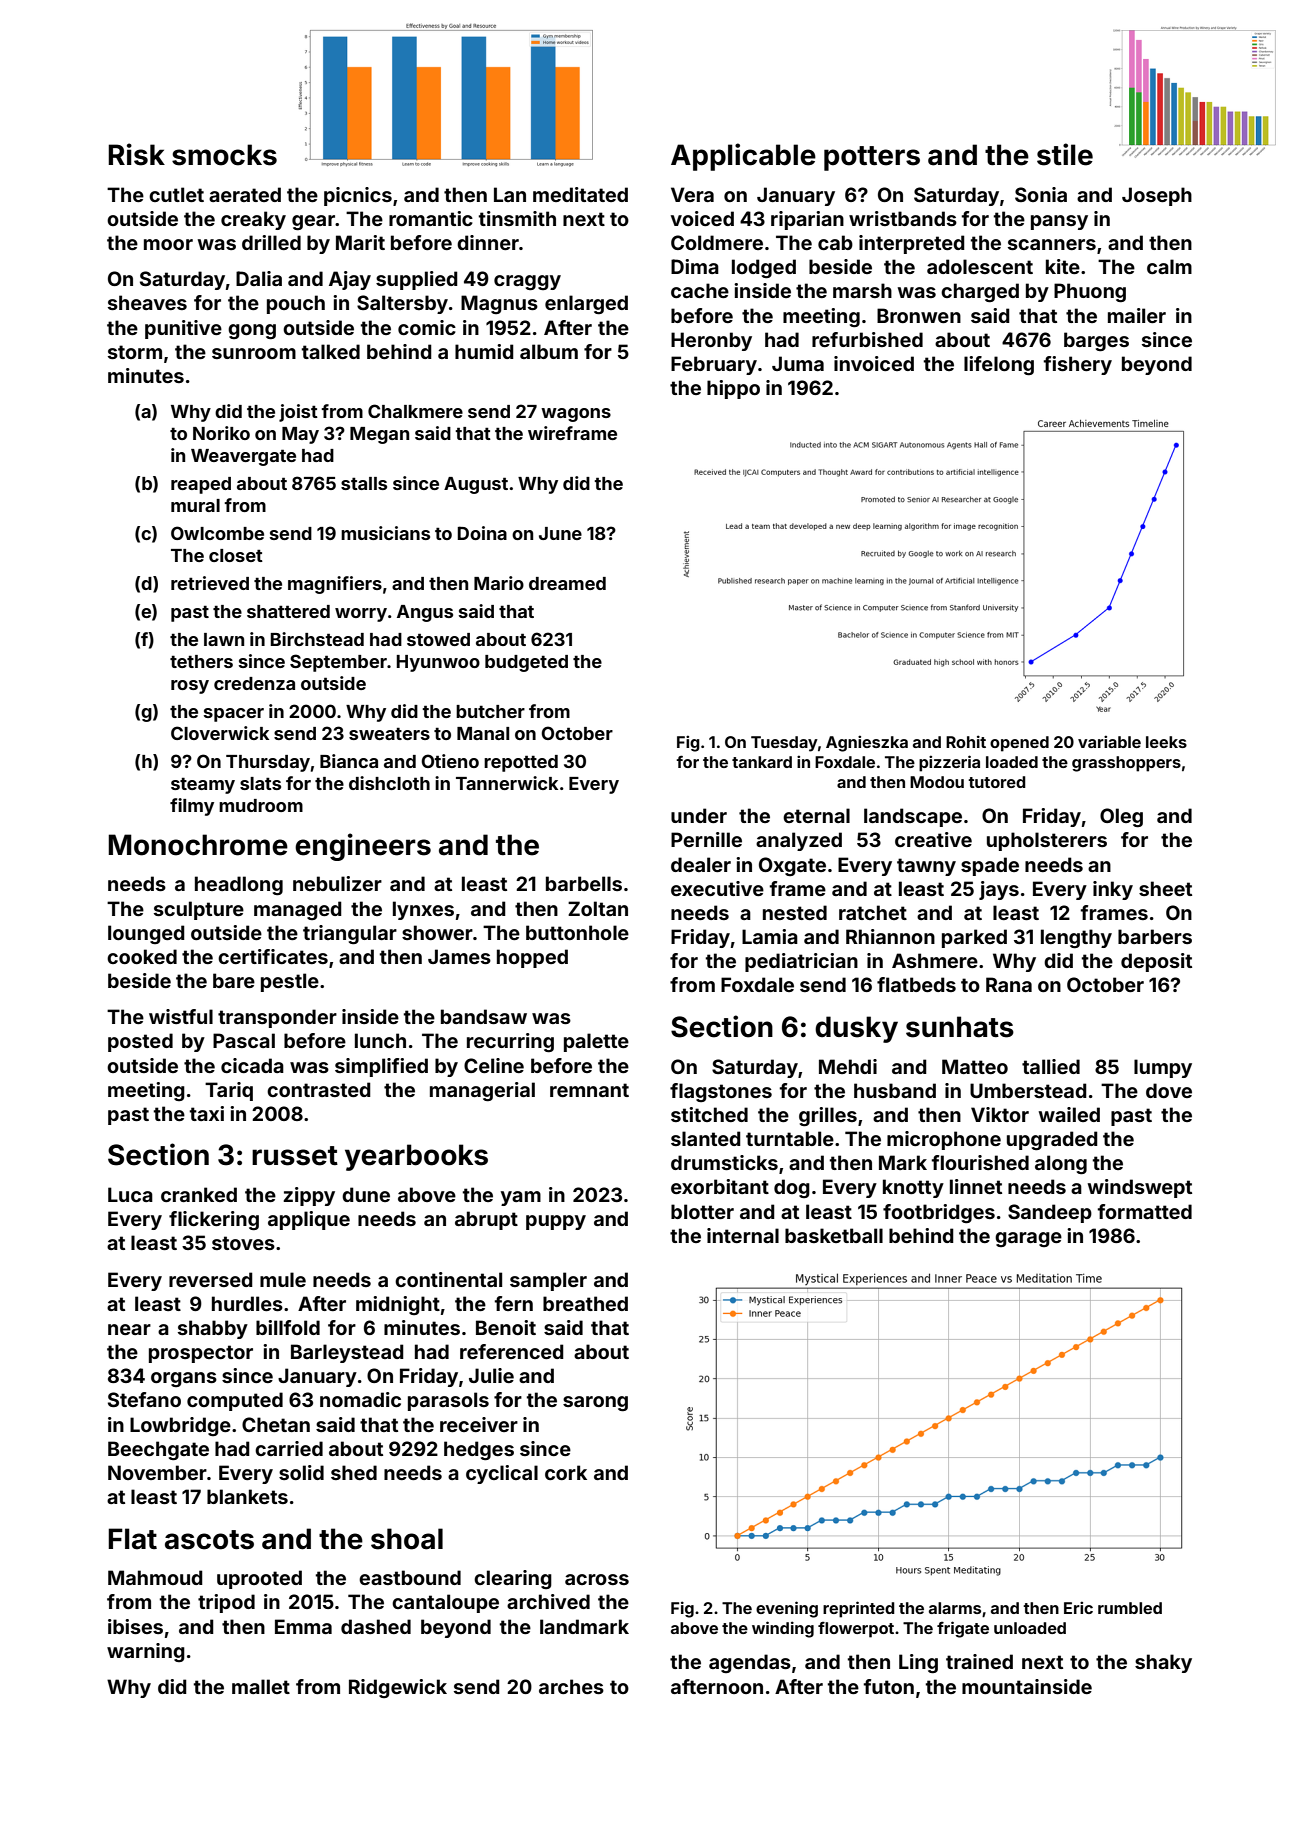 The image size is (1300, 1838). What do you see at coordinates (792, 1188) in the screenshot?
I see `dog` at bounding box center [792, 1188].
